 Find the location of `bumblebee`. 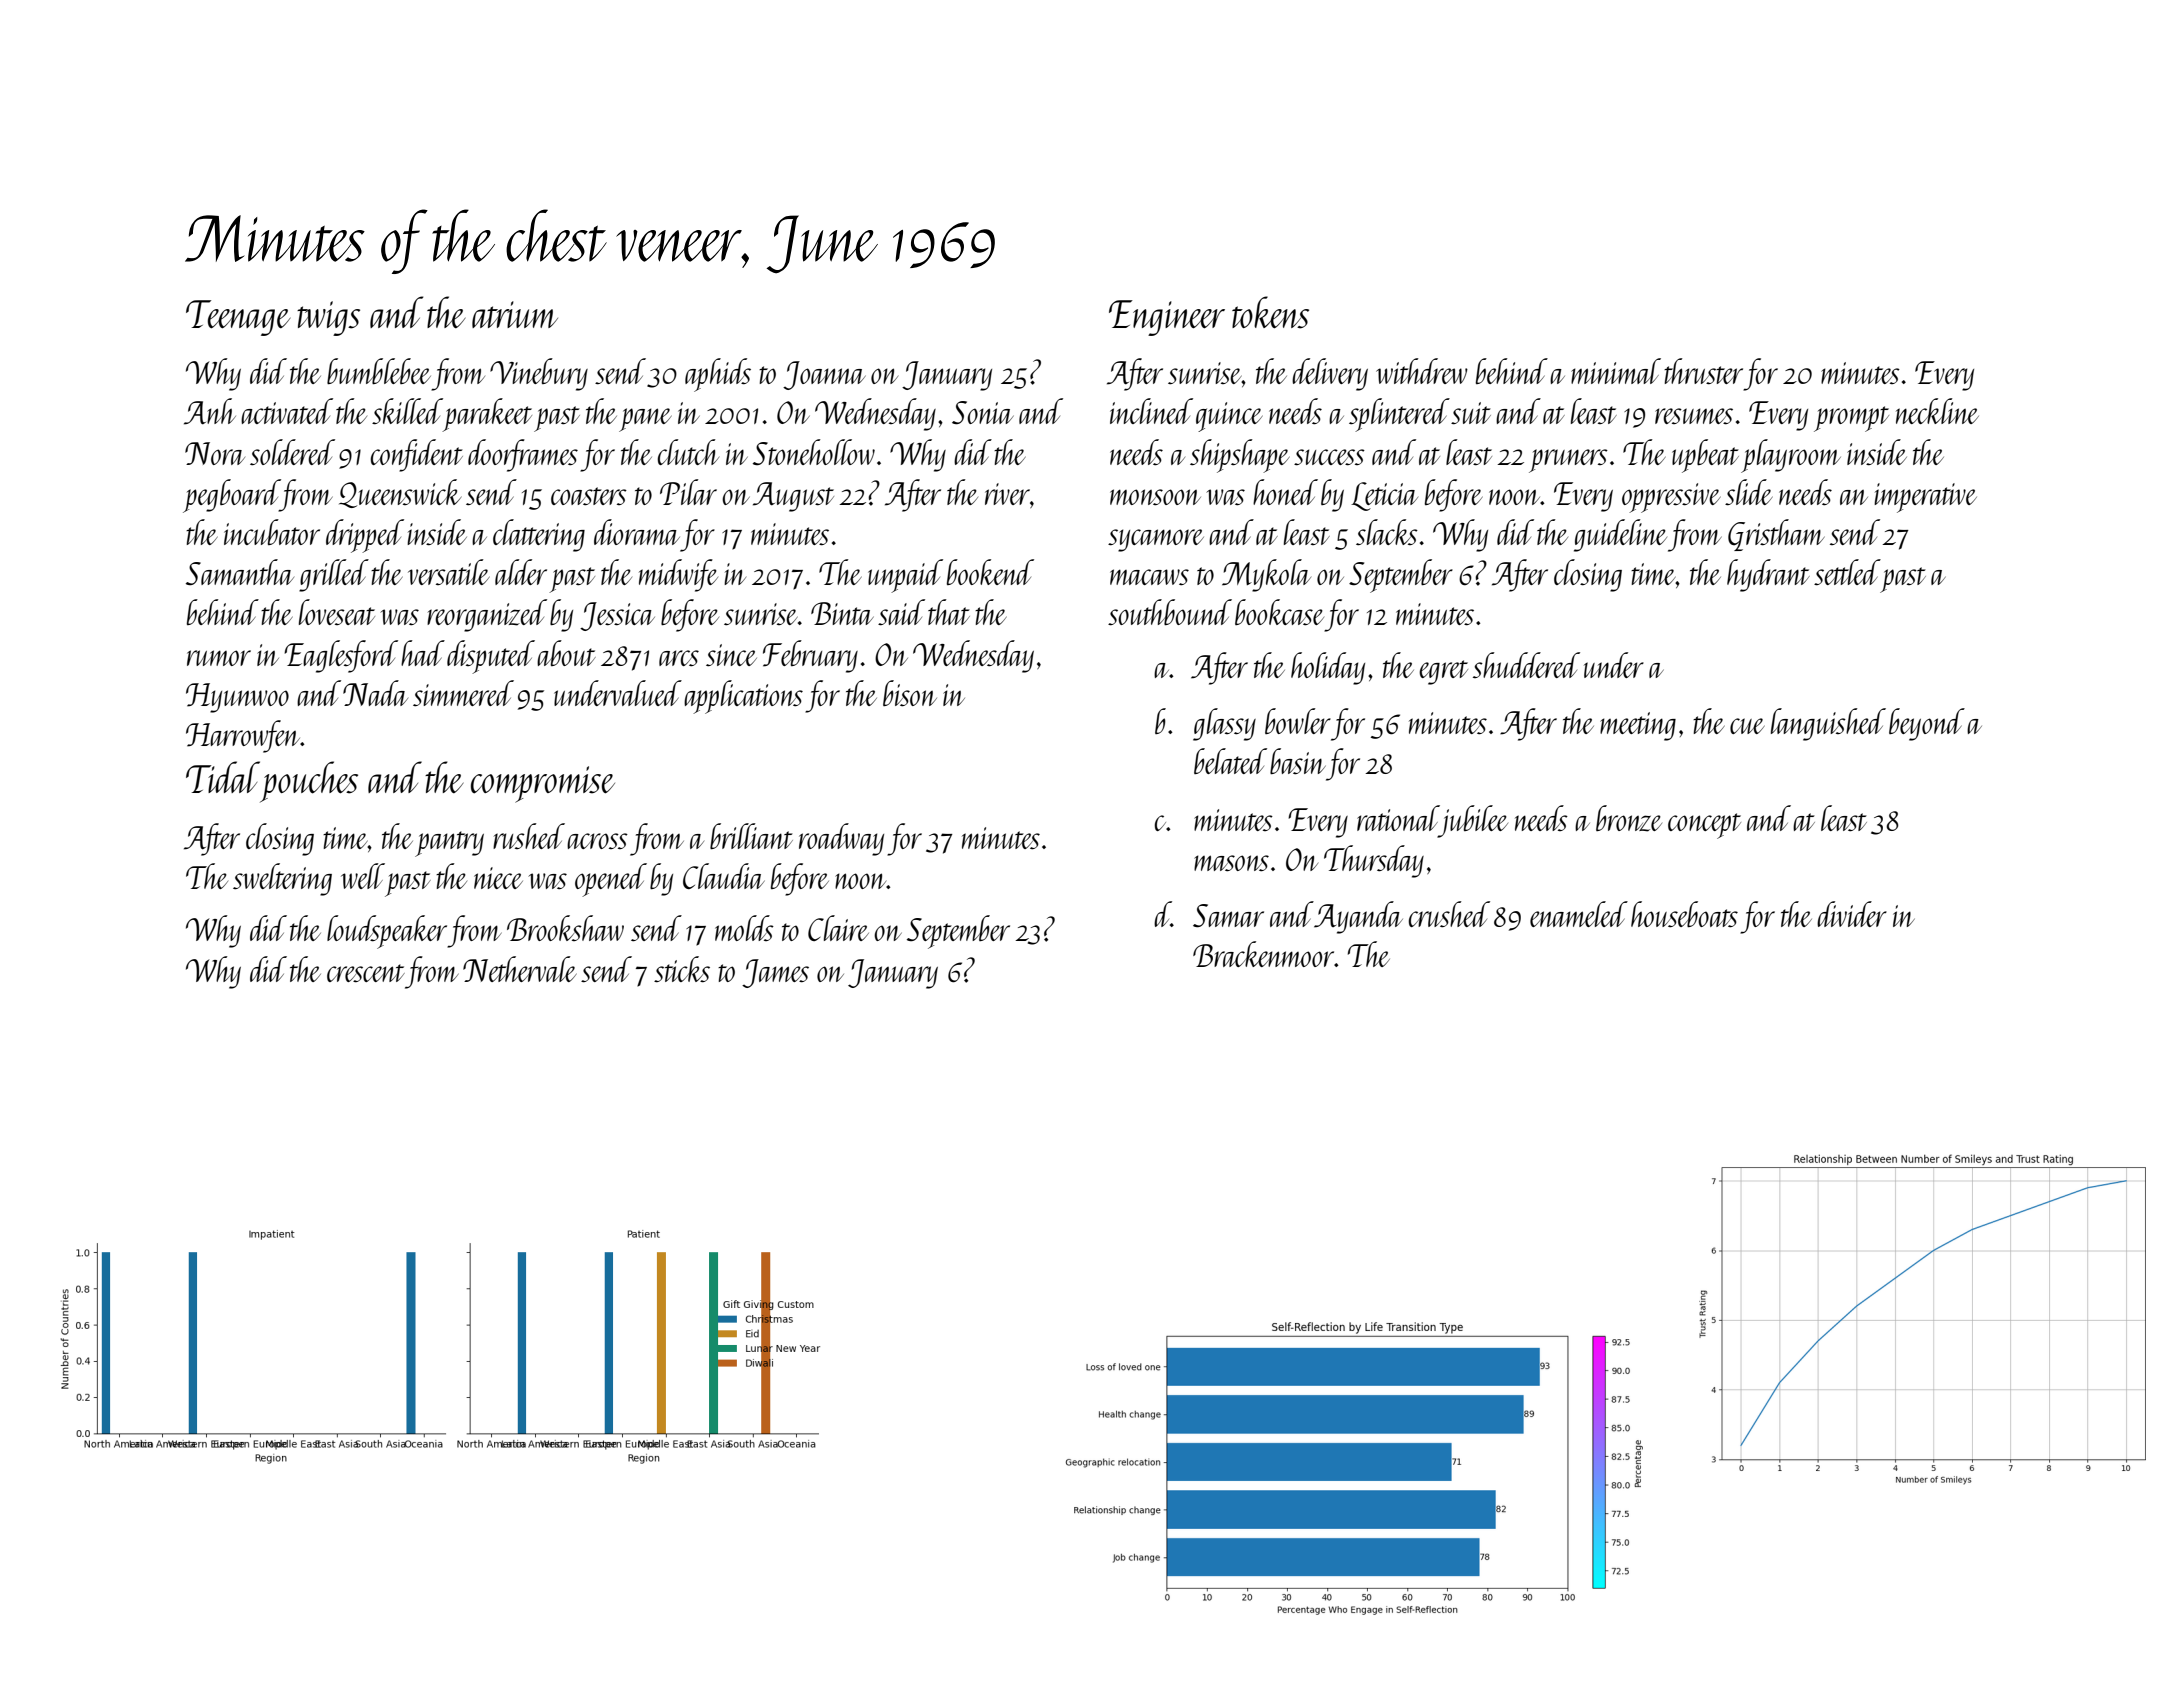

bumblebee is located at coordinates (379, 371).
